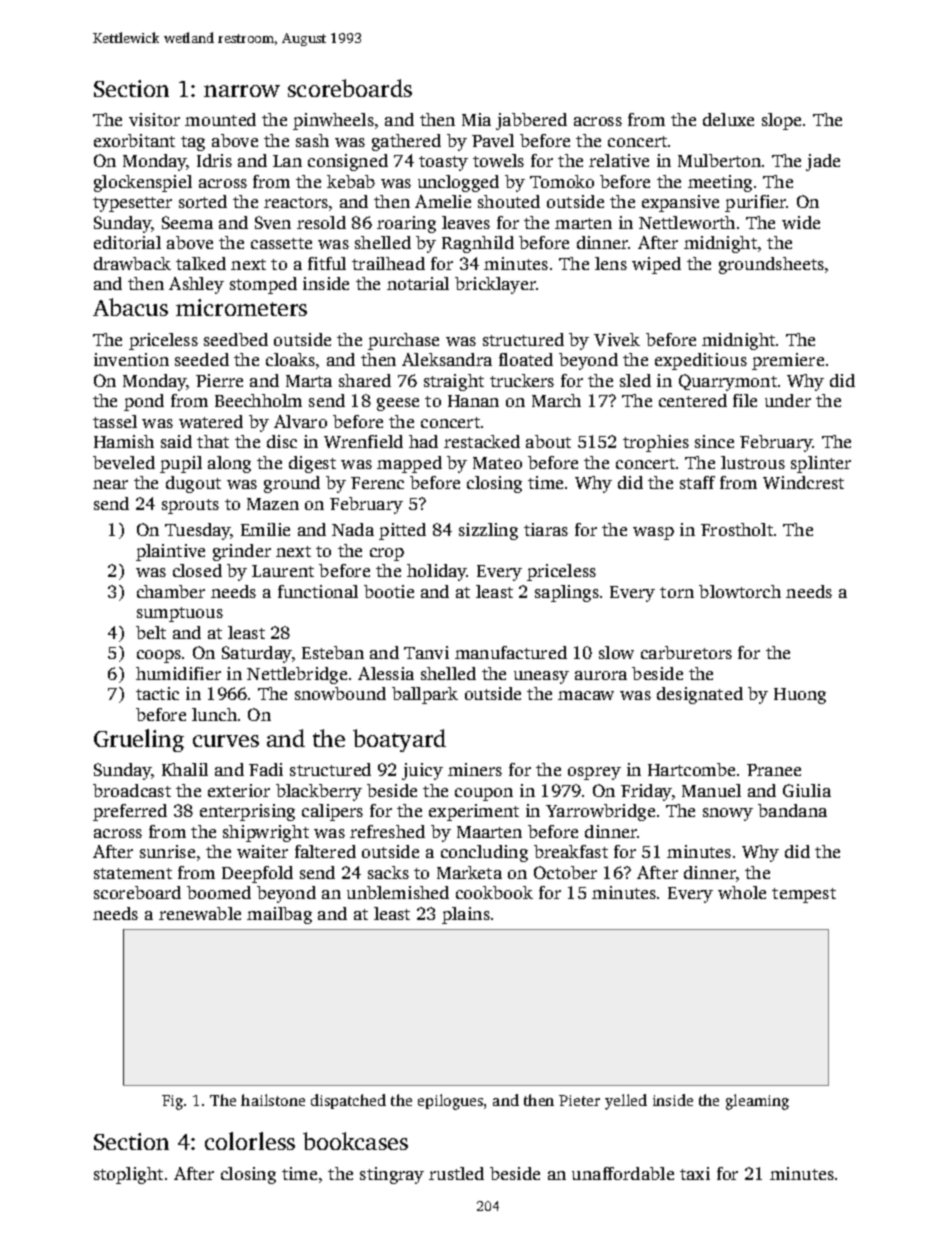 The width and height of the screenshot is (952, 1233). Describe the element at coordinates (565, 872) in the screenshot. I see `October` at that location.
